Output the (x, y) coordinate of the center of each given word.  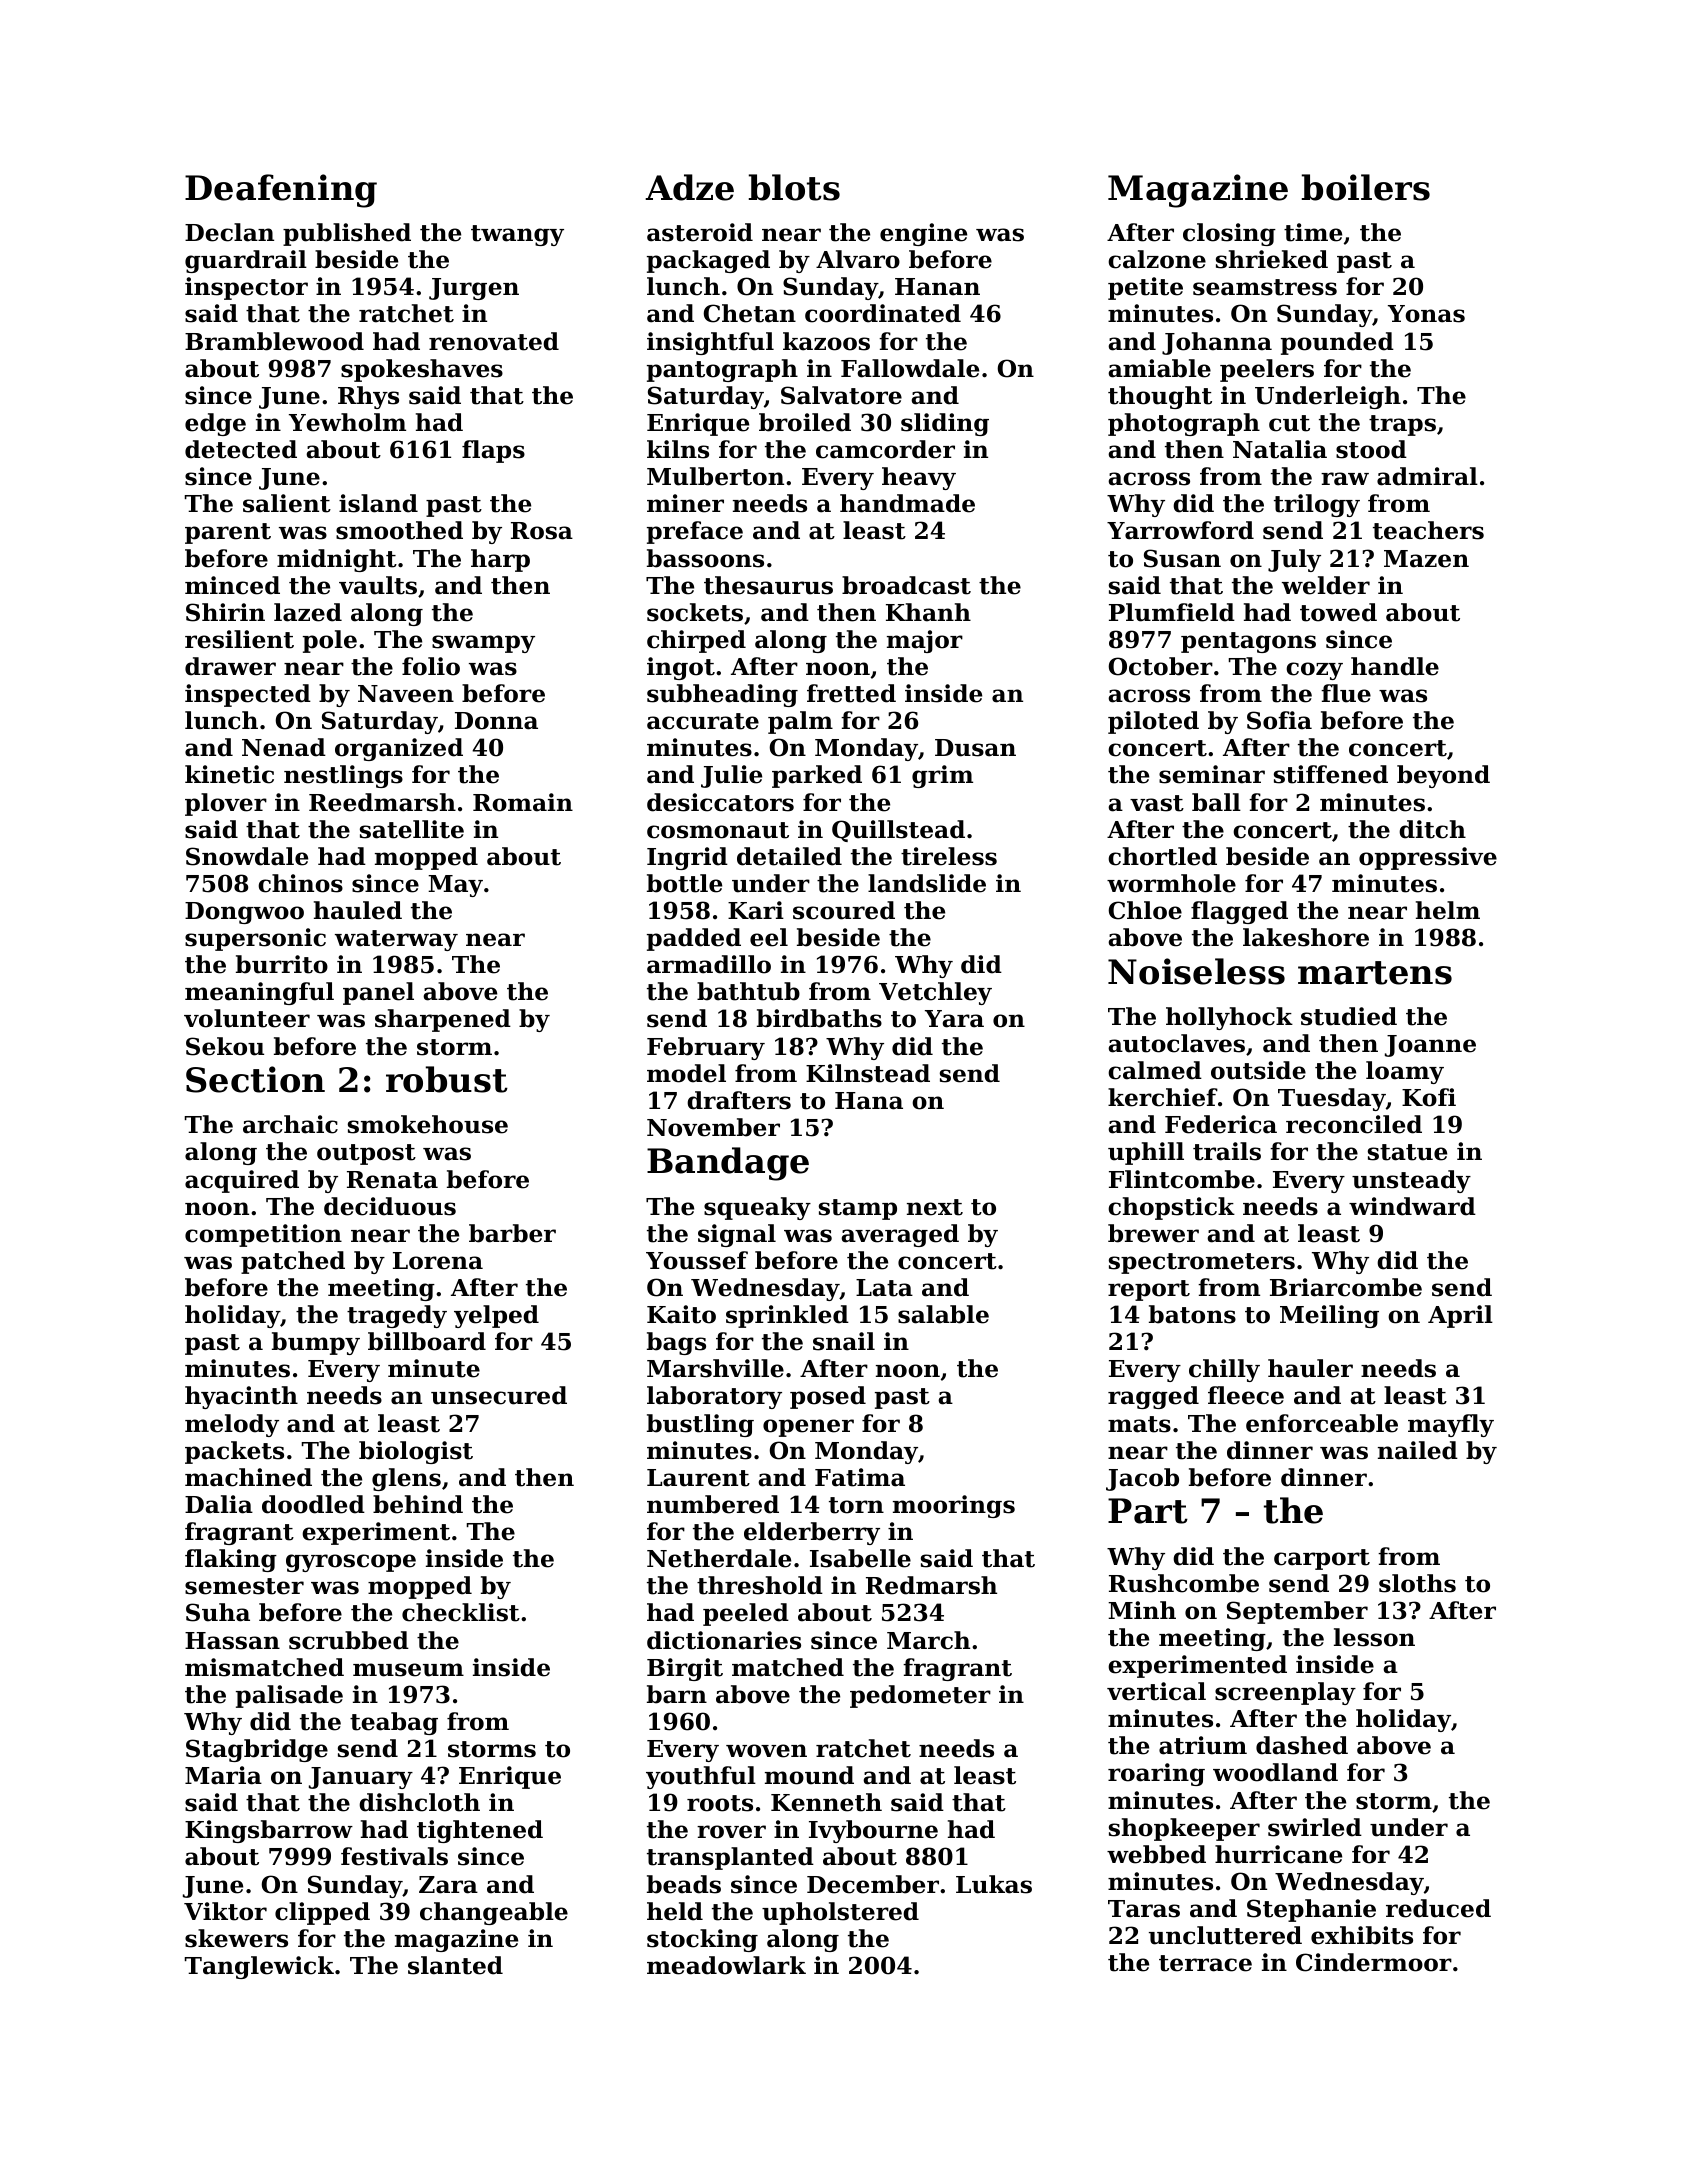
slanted (455, 1965)
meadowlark (726, 1965)
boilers (1366, 187)
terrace (1205, 1963)
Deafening (281, 191)
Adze (689, 187)
